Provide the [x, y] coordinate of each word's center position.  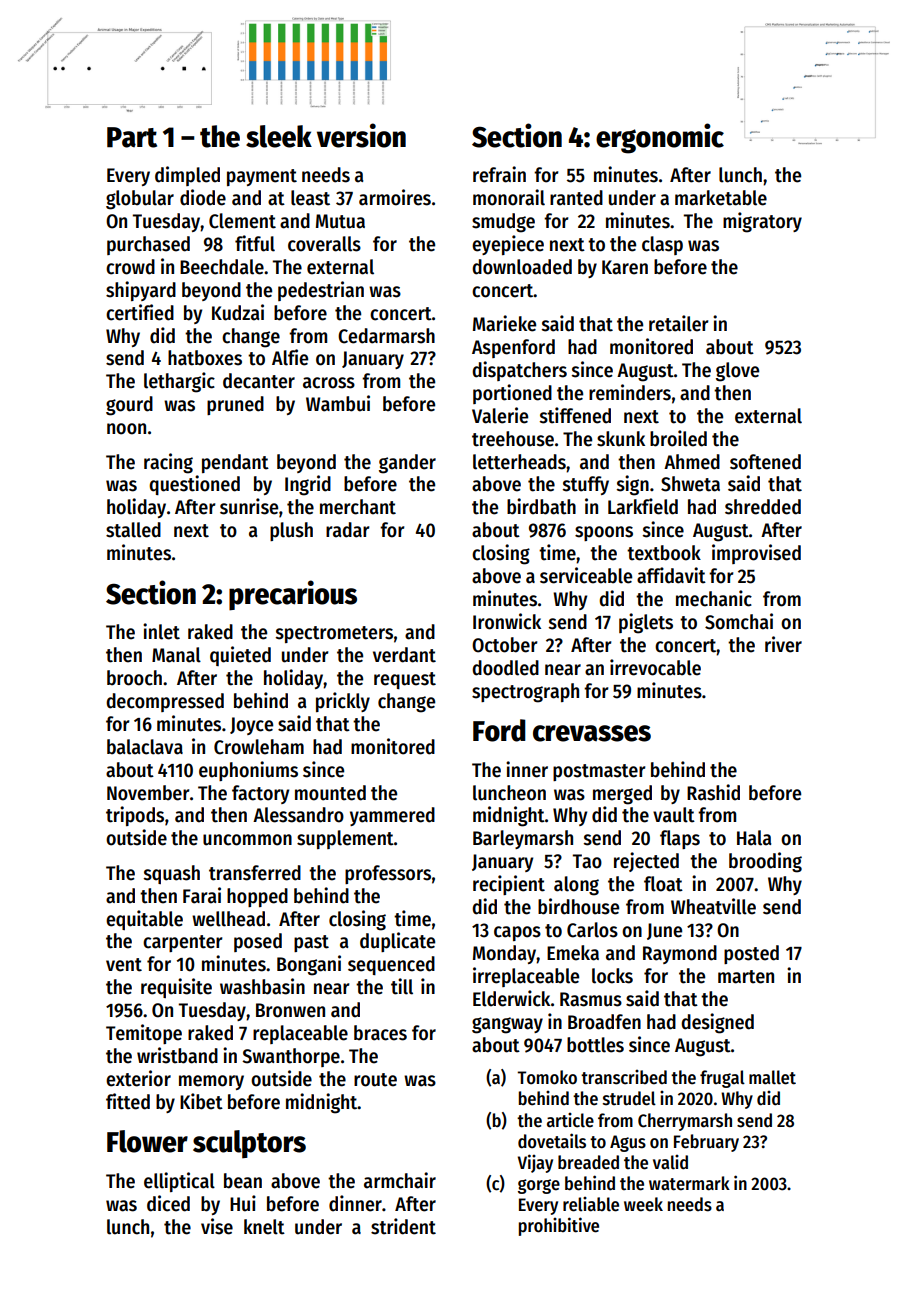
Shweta [690, 484]
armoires [395, 197]
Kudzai [238, 312]
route [375, 1080]
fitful [255, 243]
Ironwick [507, 621]
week [643, 1204]
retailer [679, 323]
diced [168, 1203]
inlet [161, 631]
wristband [177, 1055]
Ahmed [692, 462]
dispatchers [519, 371]
